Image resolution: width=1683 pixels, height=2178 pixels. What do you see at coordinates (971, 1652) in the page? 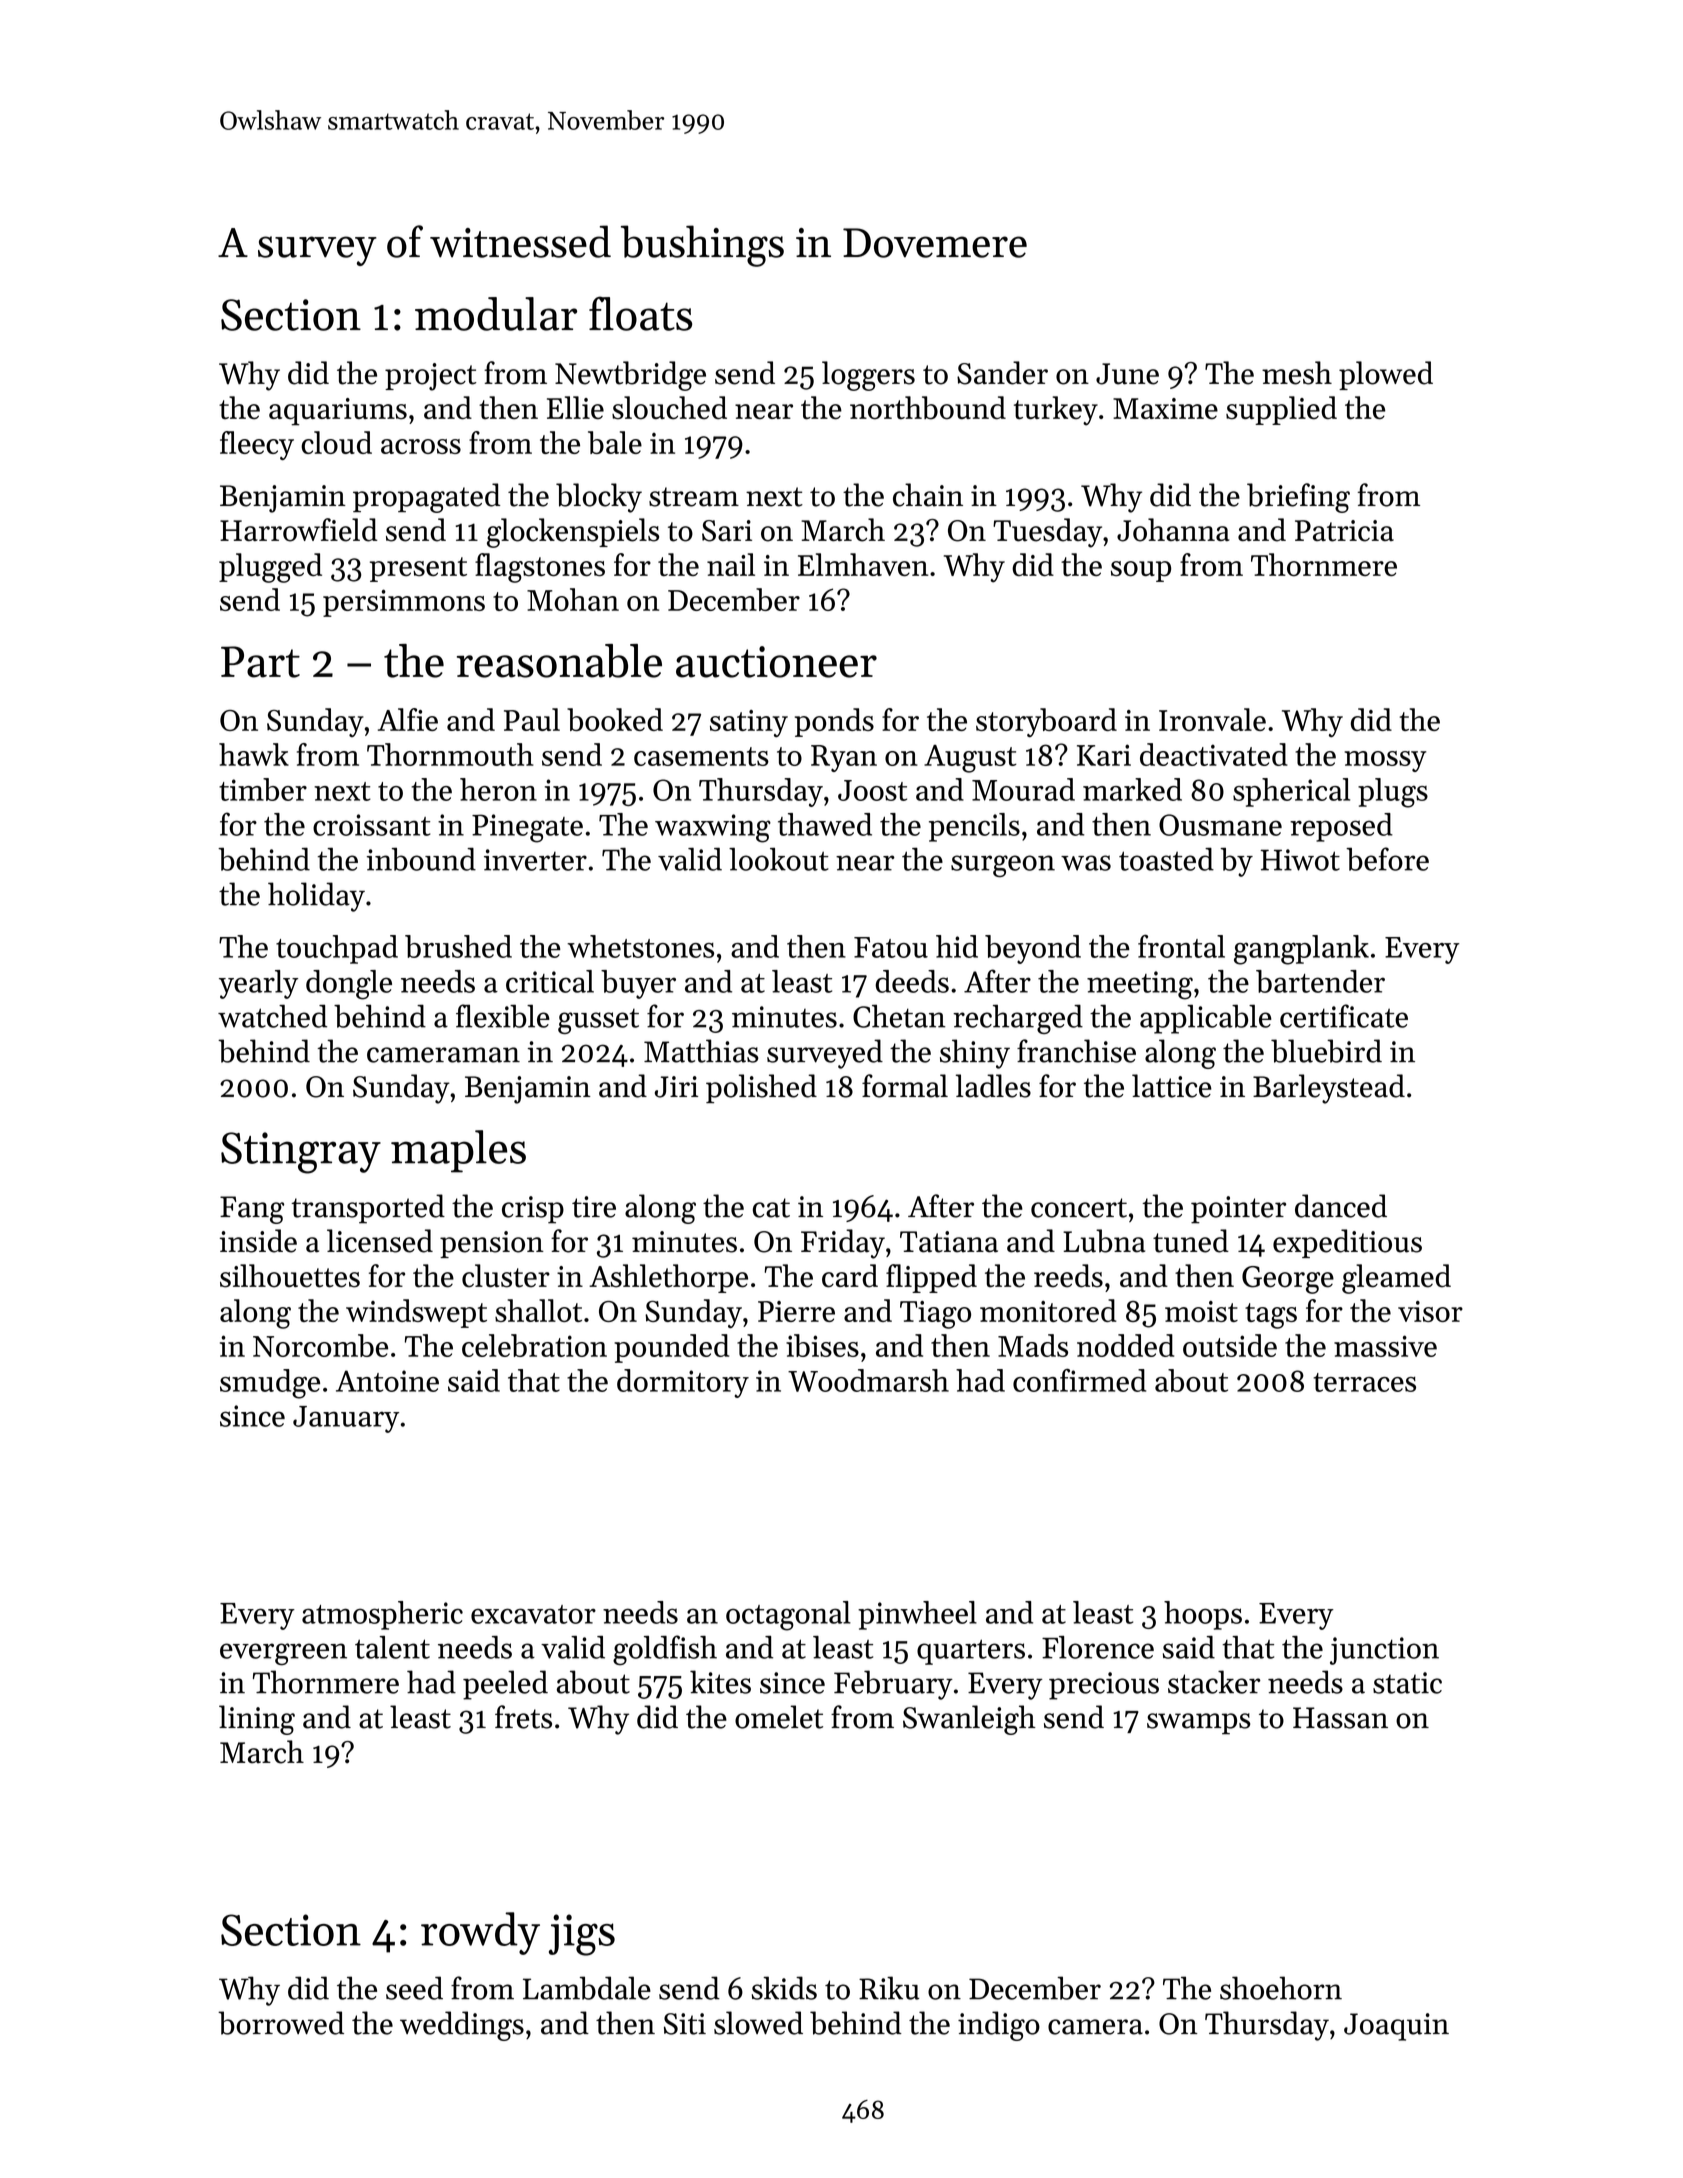
I see `quarters` at bounding box center [971, 1652].
